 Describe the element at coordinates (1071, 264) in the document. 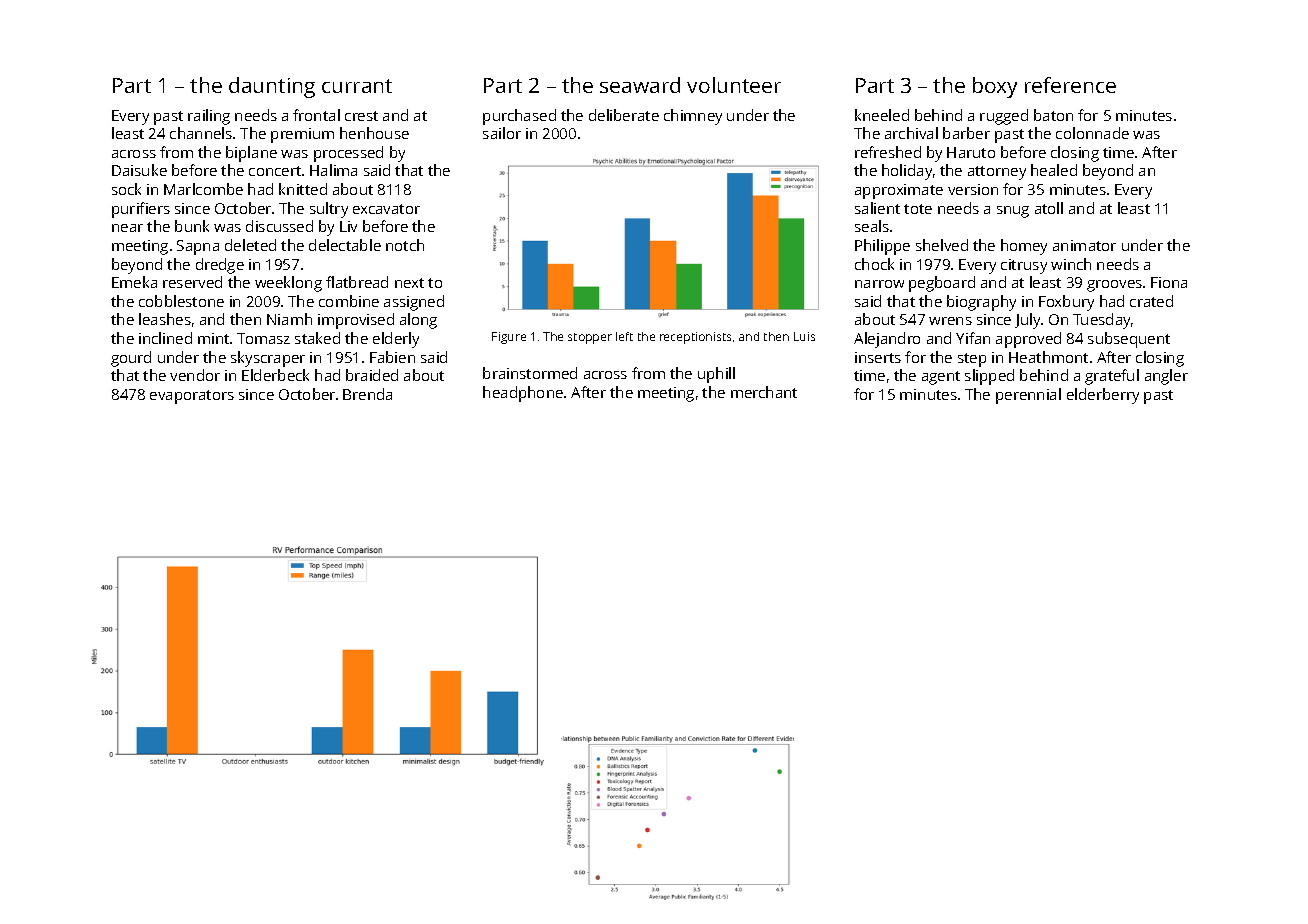

I see `winch` at that location.
